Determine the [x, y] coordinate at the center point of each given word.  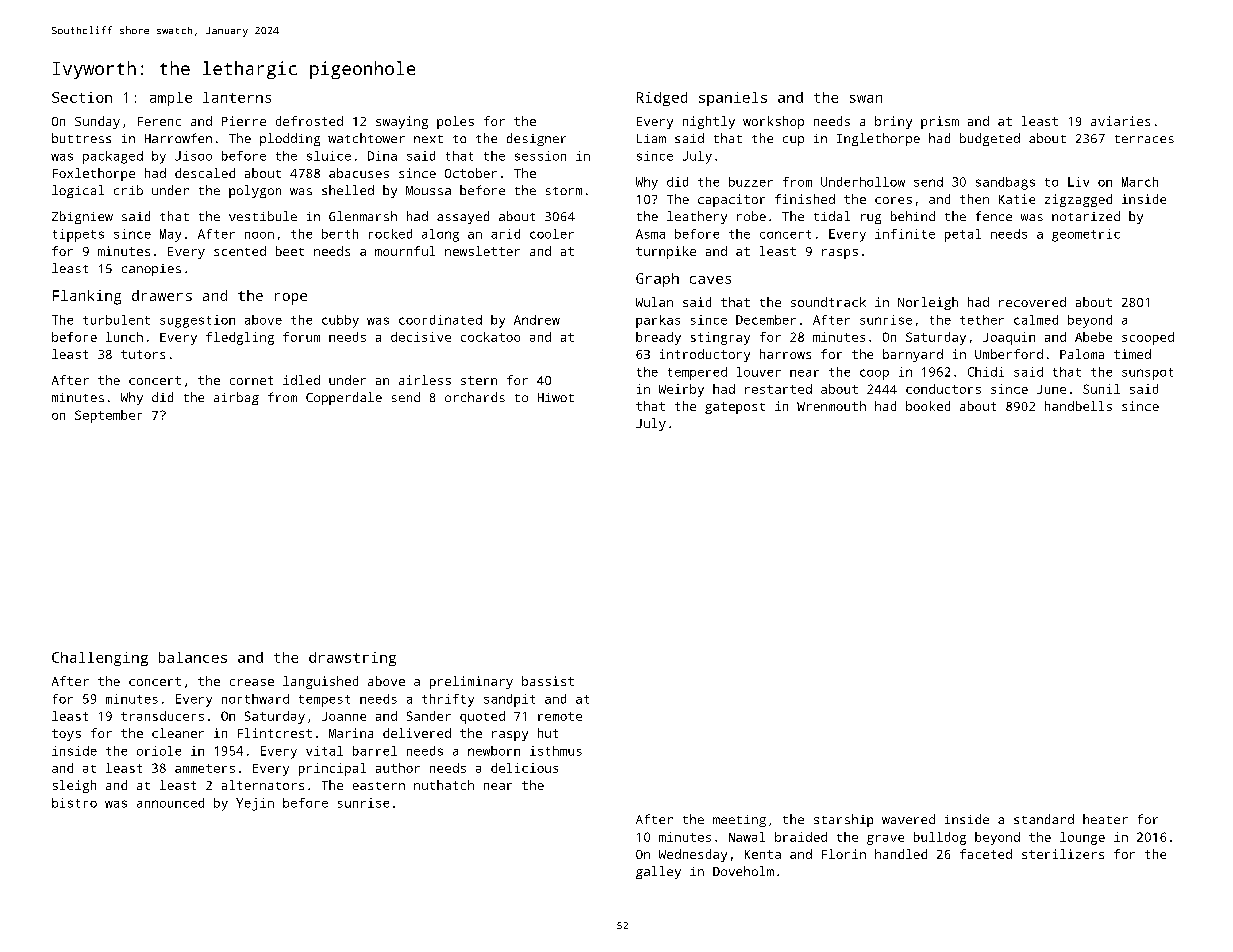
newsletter [482, 251]
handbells [1078, 406]
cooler [552, 234]
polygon [255, 191]
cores [893, 200]
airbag [236, 398]
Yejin [255, 804]
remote [560, 716]
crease [252, 682]
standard [1044, 819]
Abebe [1093, 337]
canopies [151, 270]
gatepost [735, 408]
